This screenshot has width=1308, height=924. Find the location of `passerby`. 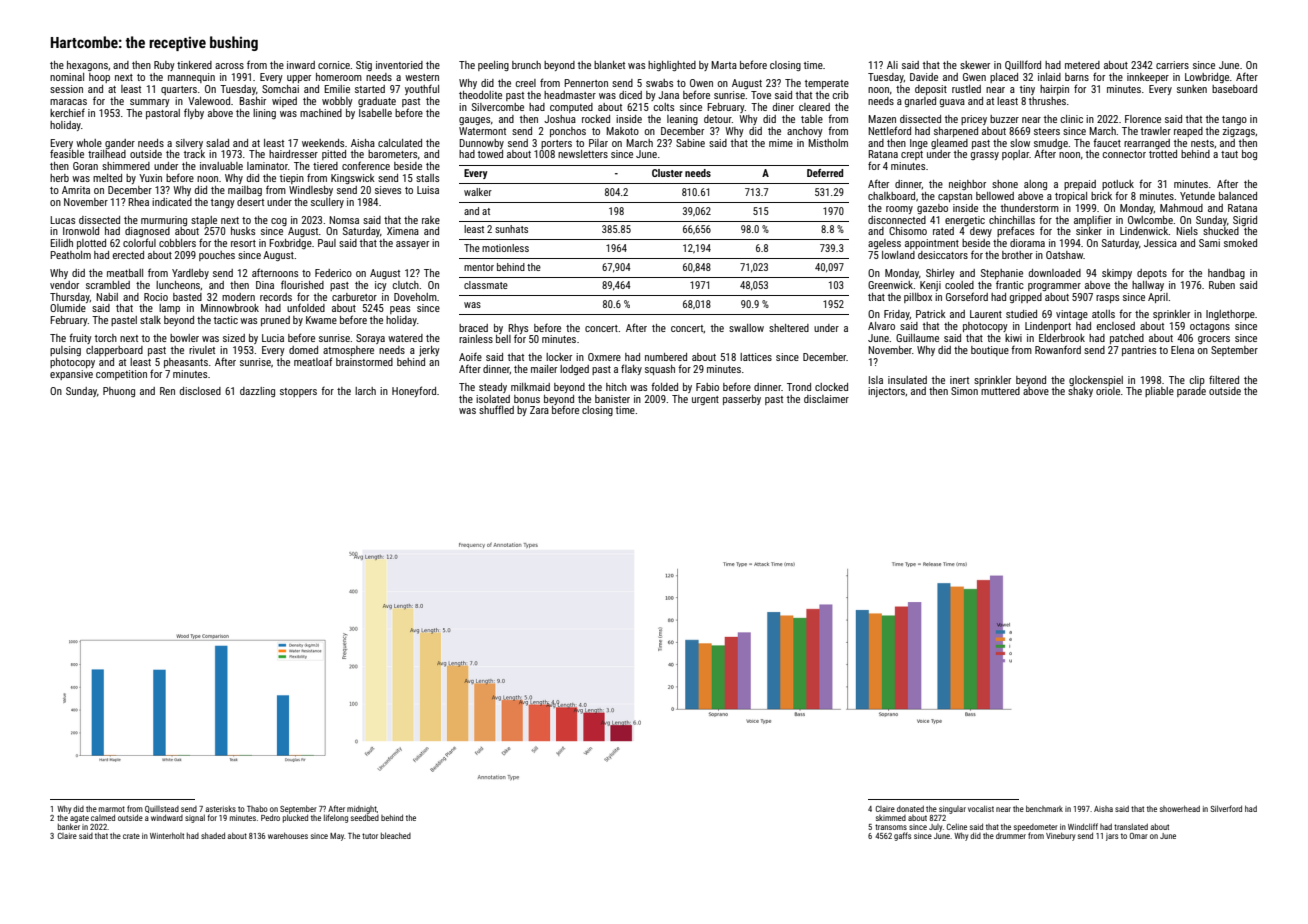

passerby is located at coordinates (742, 400).
